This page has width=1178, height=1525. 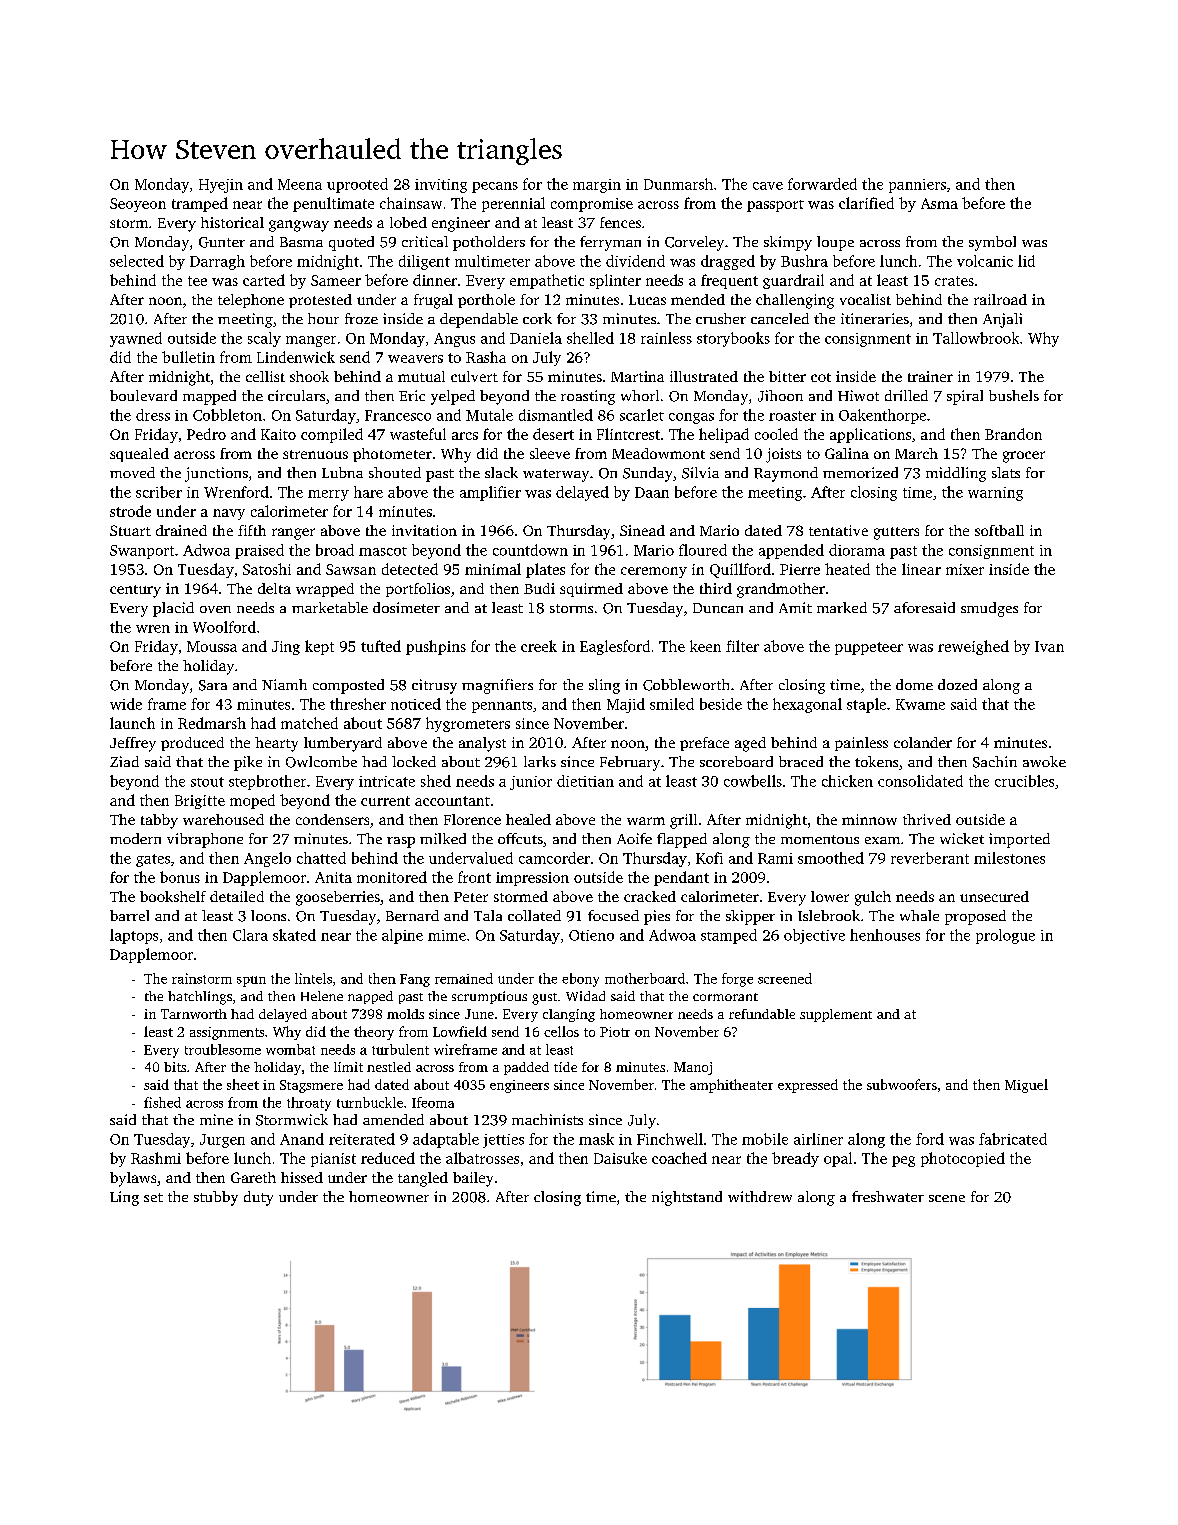 What do you see at coordinates (302, 1177) in the page?
I see `hissed` at bounding box center [302, 1177].
